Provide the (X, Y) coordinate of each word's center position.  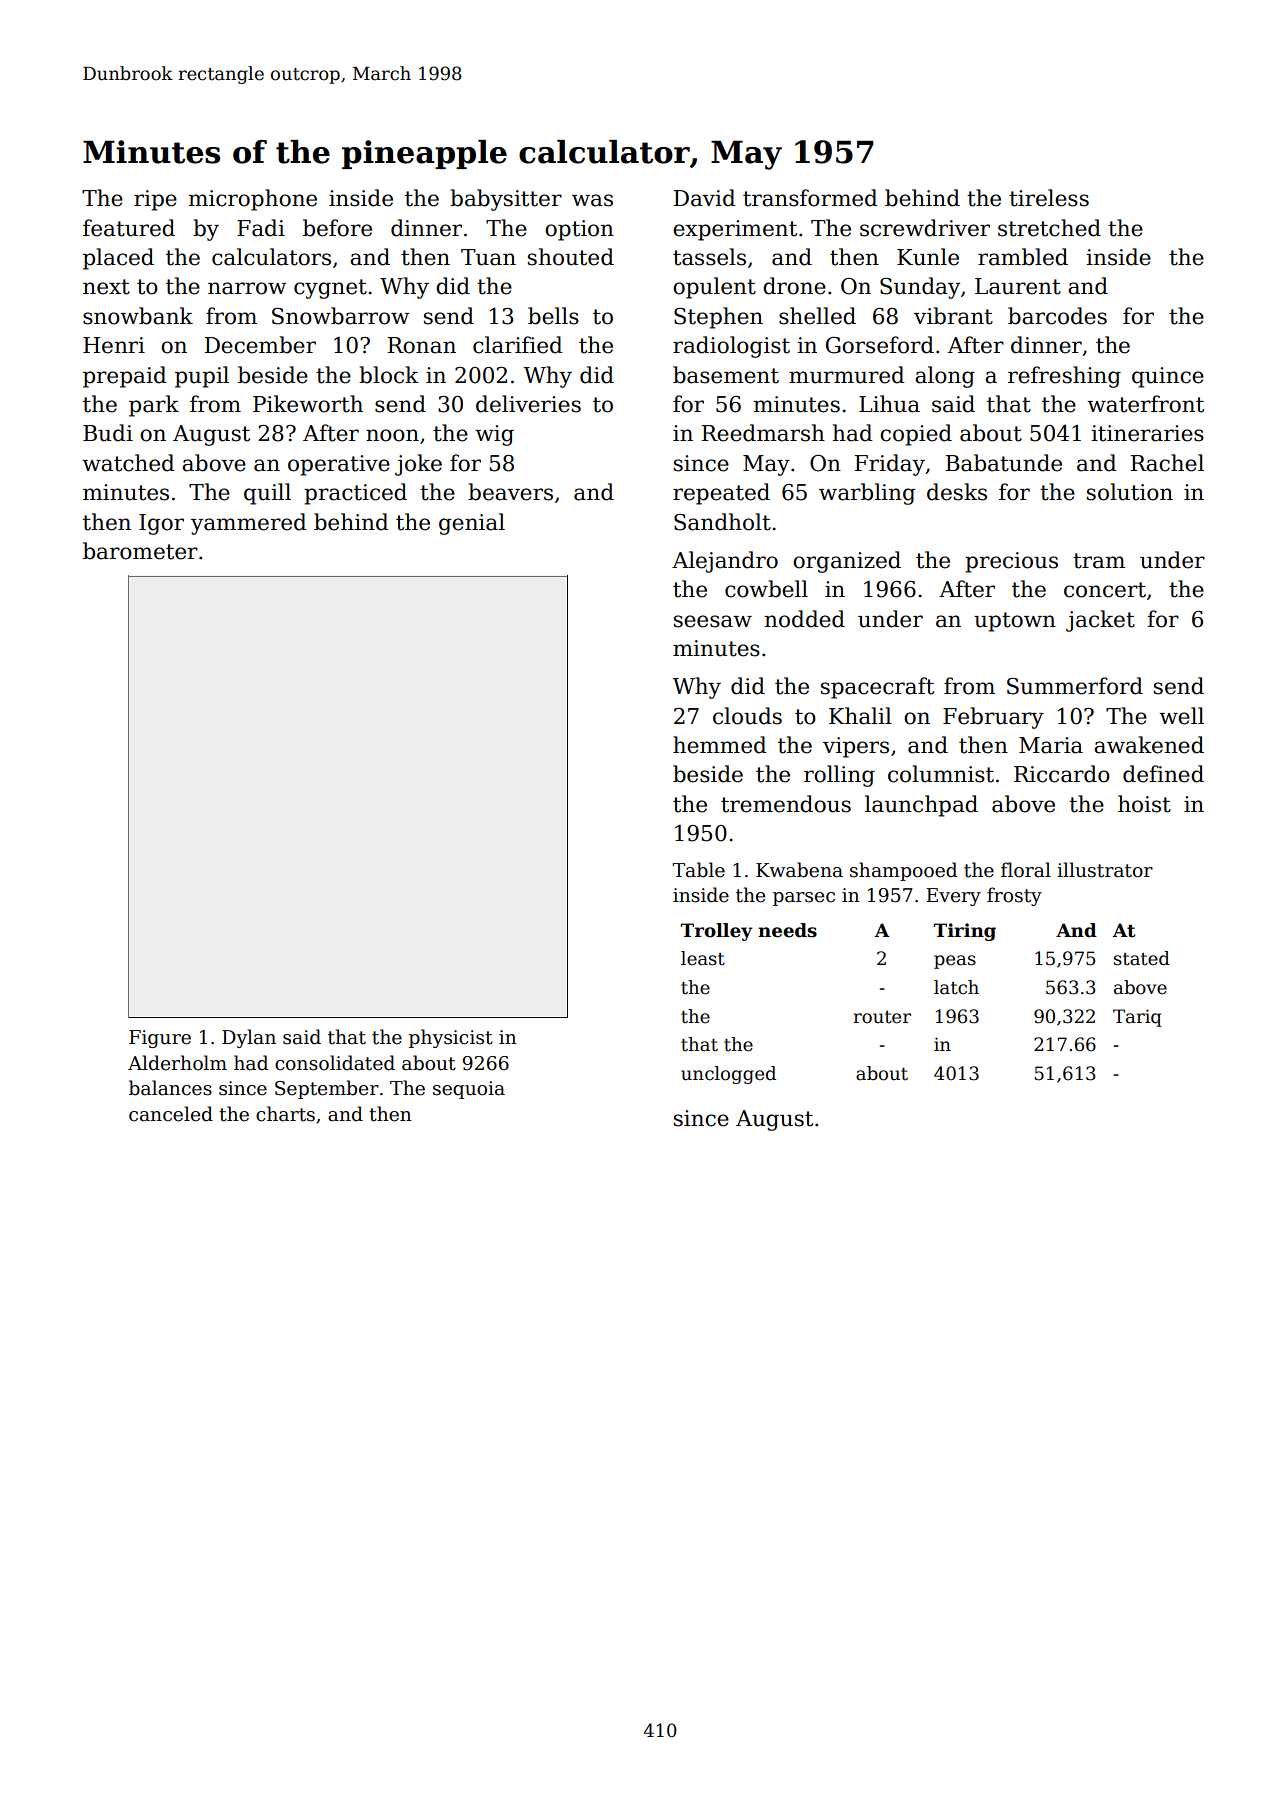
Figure (160, 1039)
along (945, 377)
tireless (1049, 198)
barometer (140, 551)
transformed (810, 198)
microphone (252, 200)
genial (472, 524)
